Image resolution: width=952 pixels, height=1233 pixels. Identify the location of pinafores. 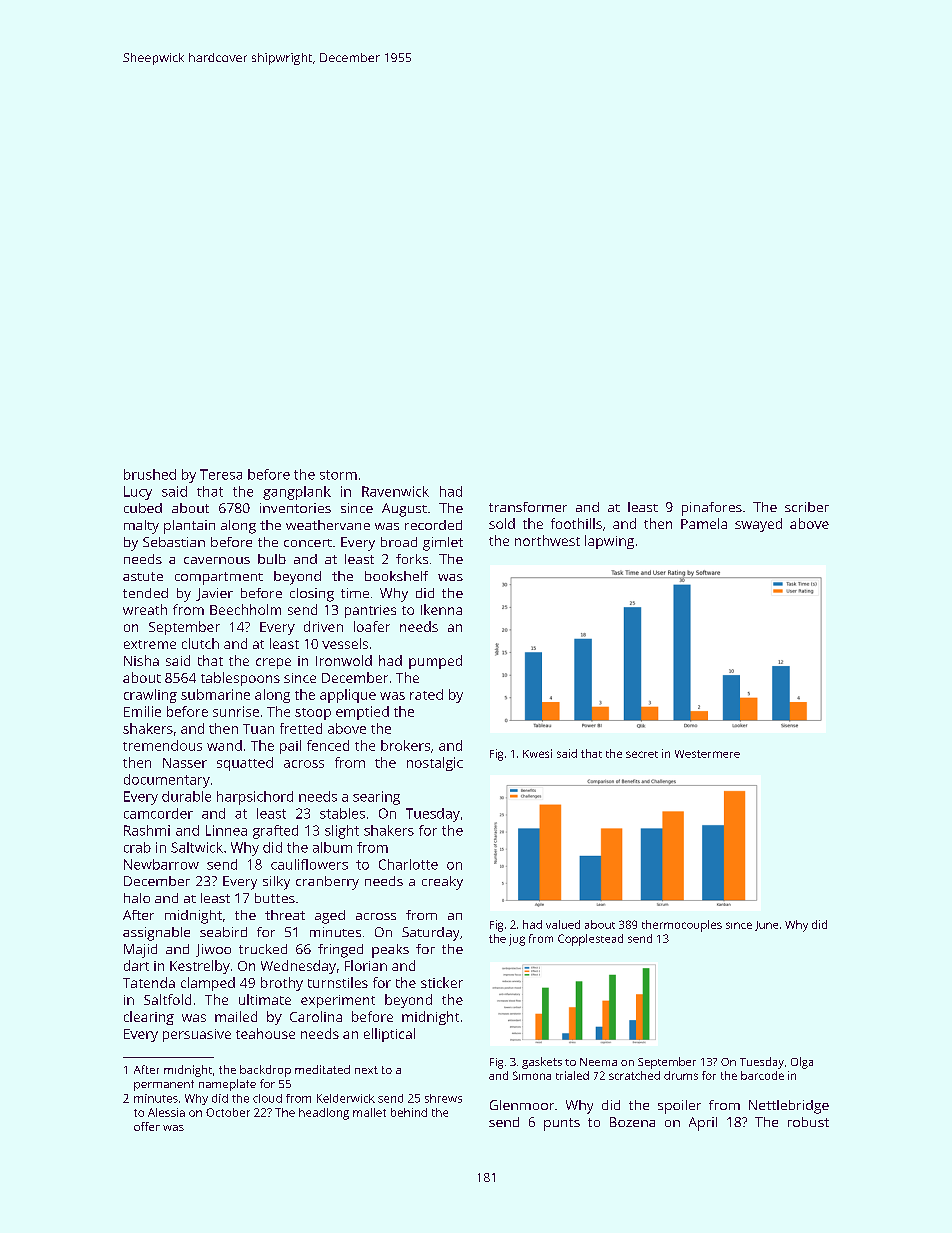
(712, 509).
